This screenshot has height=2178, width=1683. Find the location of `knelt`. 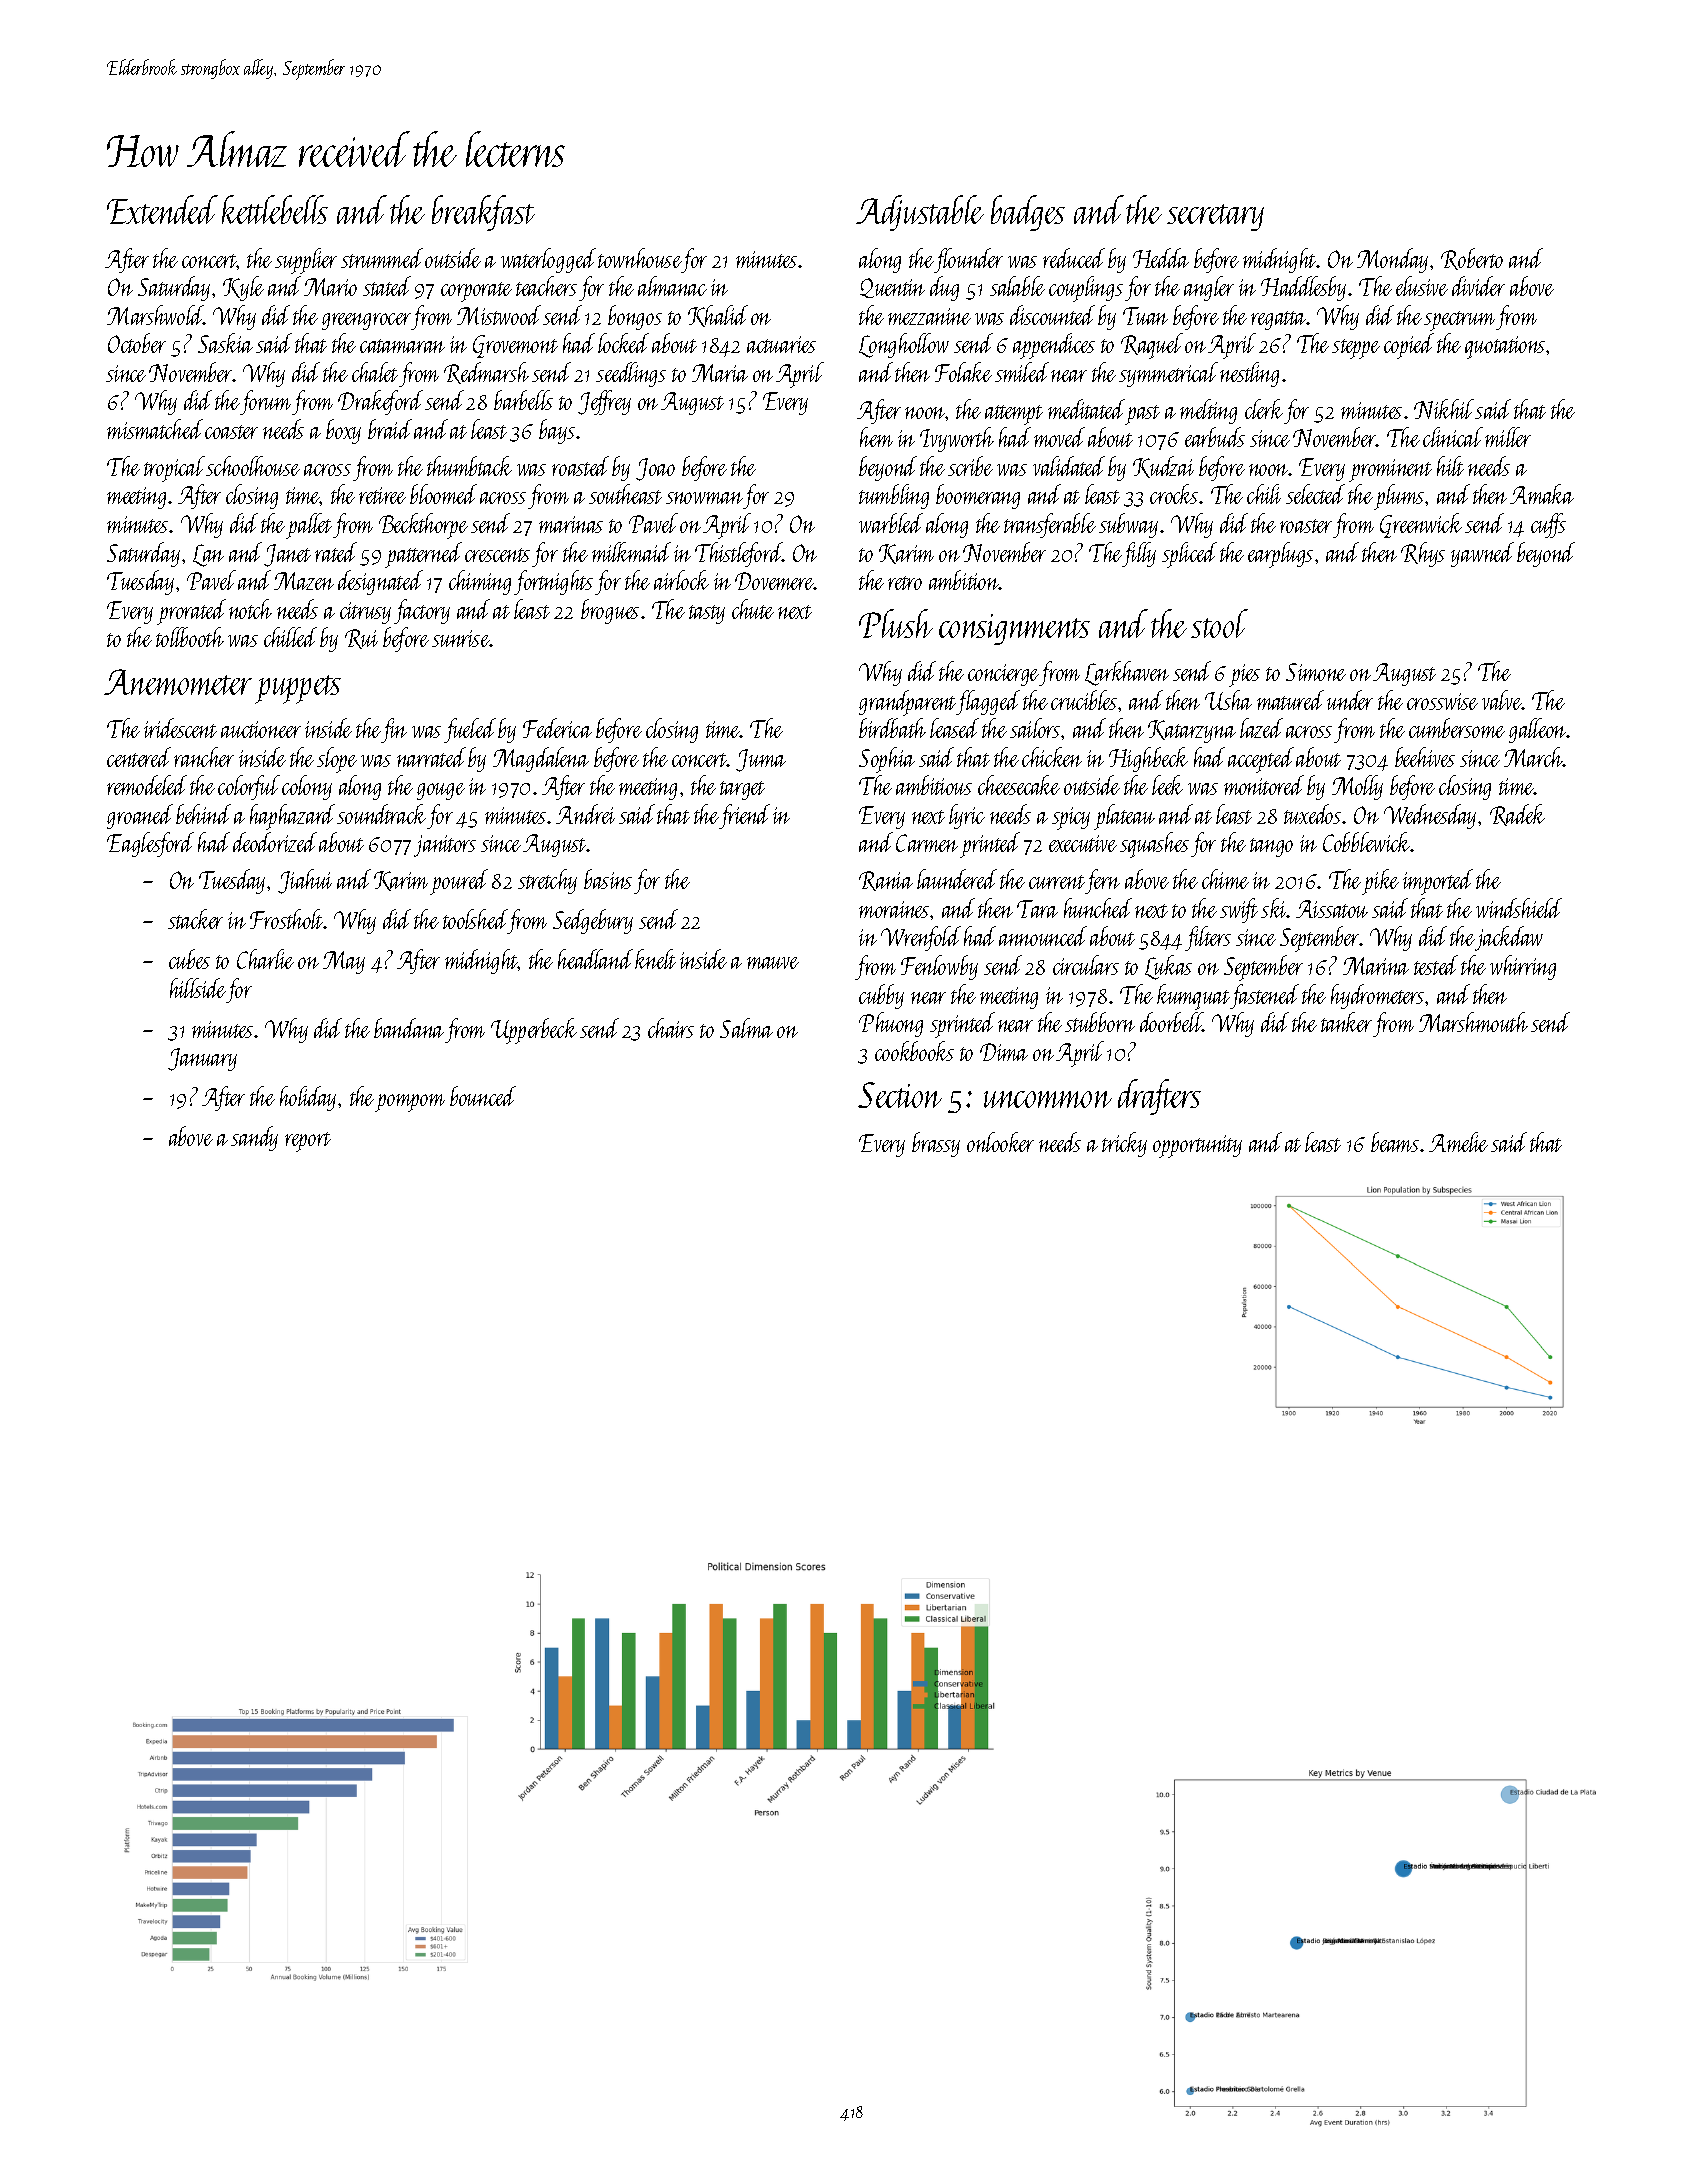

knelt is located at coordinates (655, 959).
